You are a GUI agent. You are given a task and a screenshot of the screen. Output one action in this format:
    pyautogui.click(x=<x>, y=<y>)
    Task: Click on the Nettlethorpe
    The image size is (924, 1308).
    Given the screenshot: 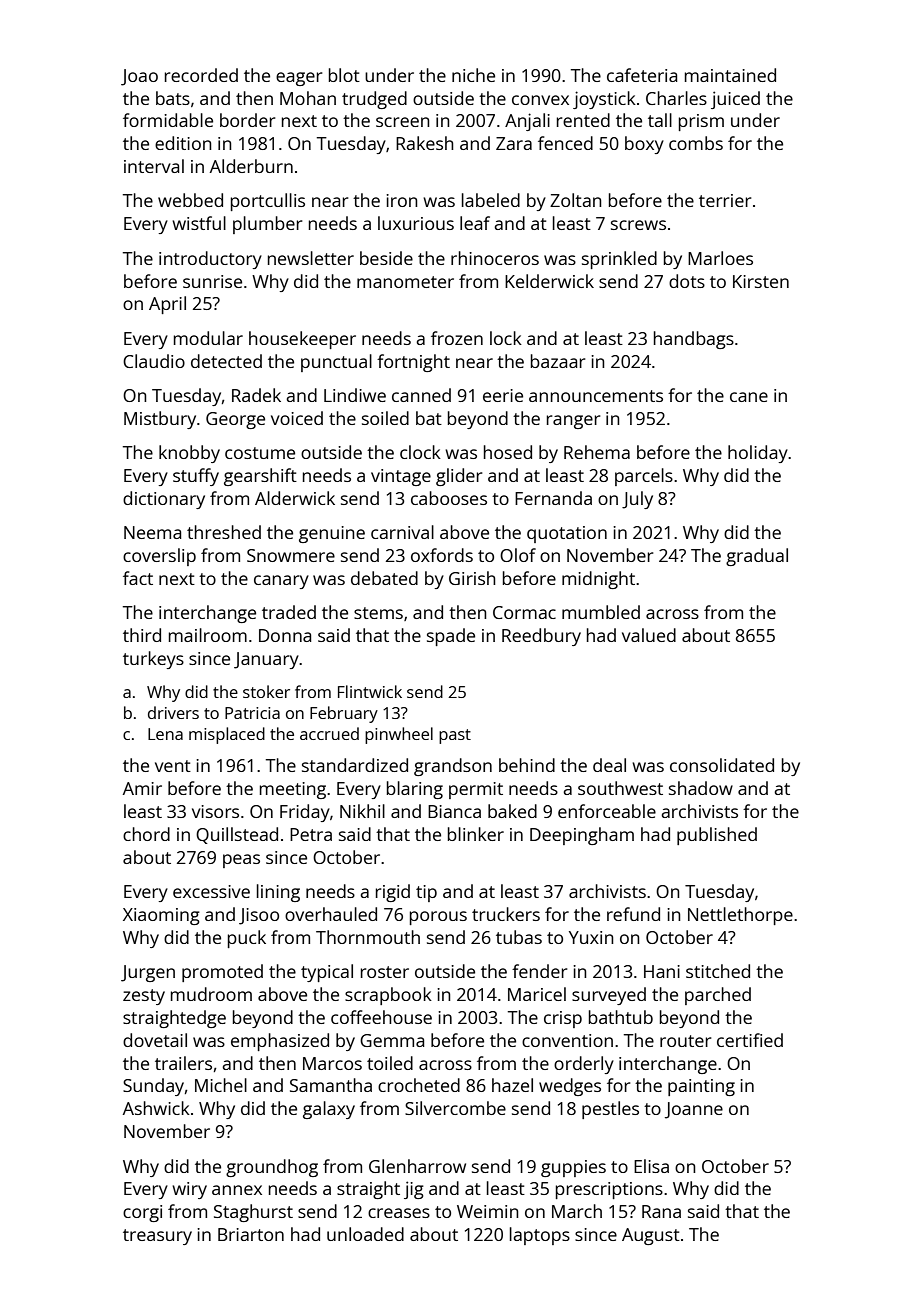 What is the action you would take?
    pyautogui.click(x=740, y=916)
